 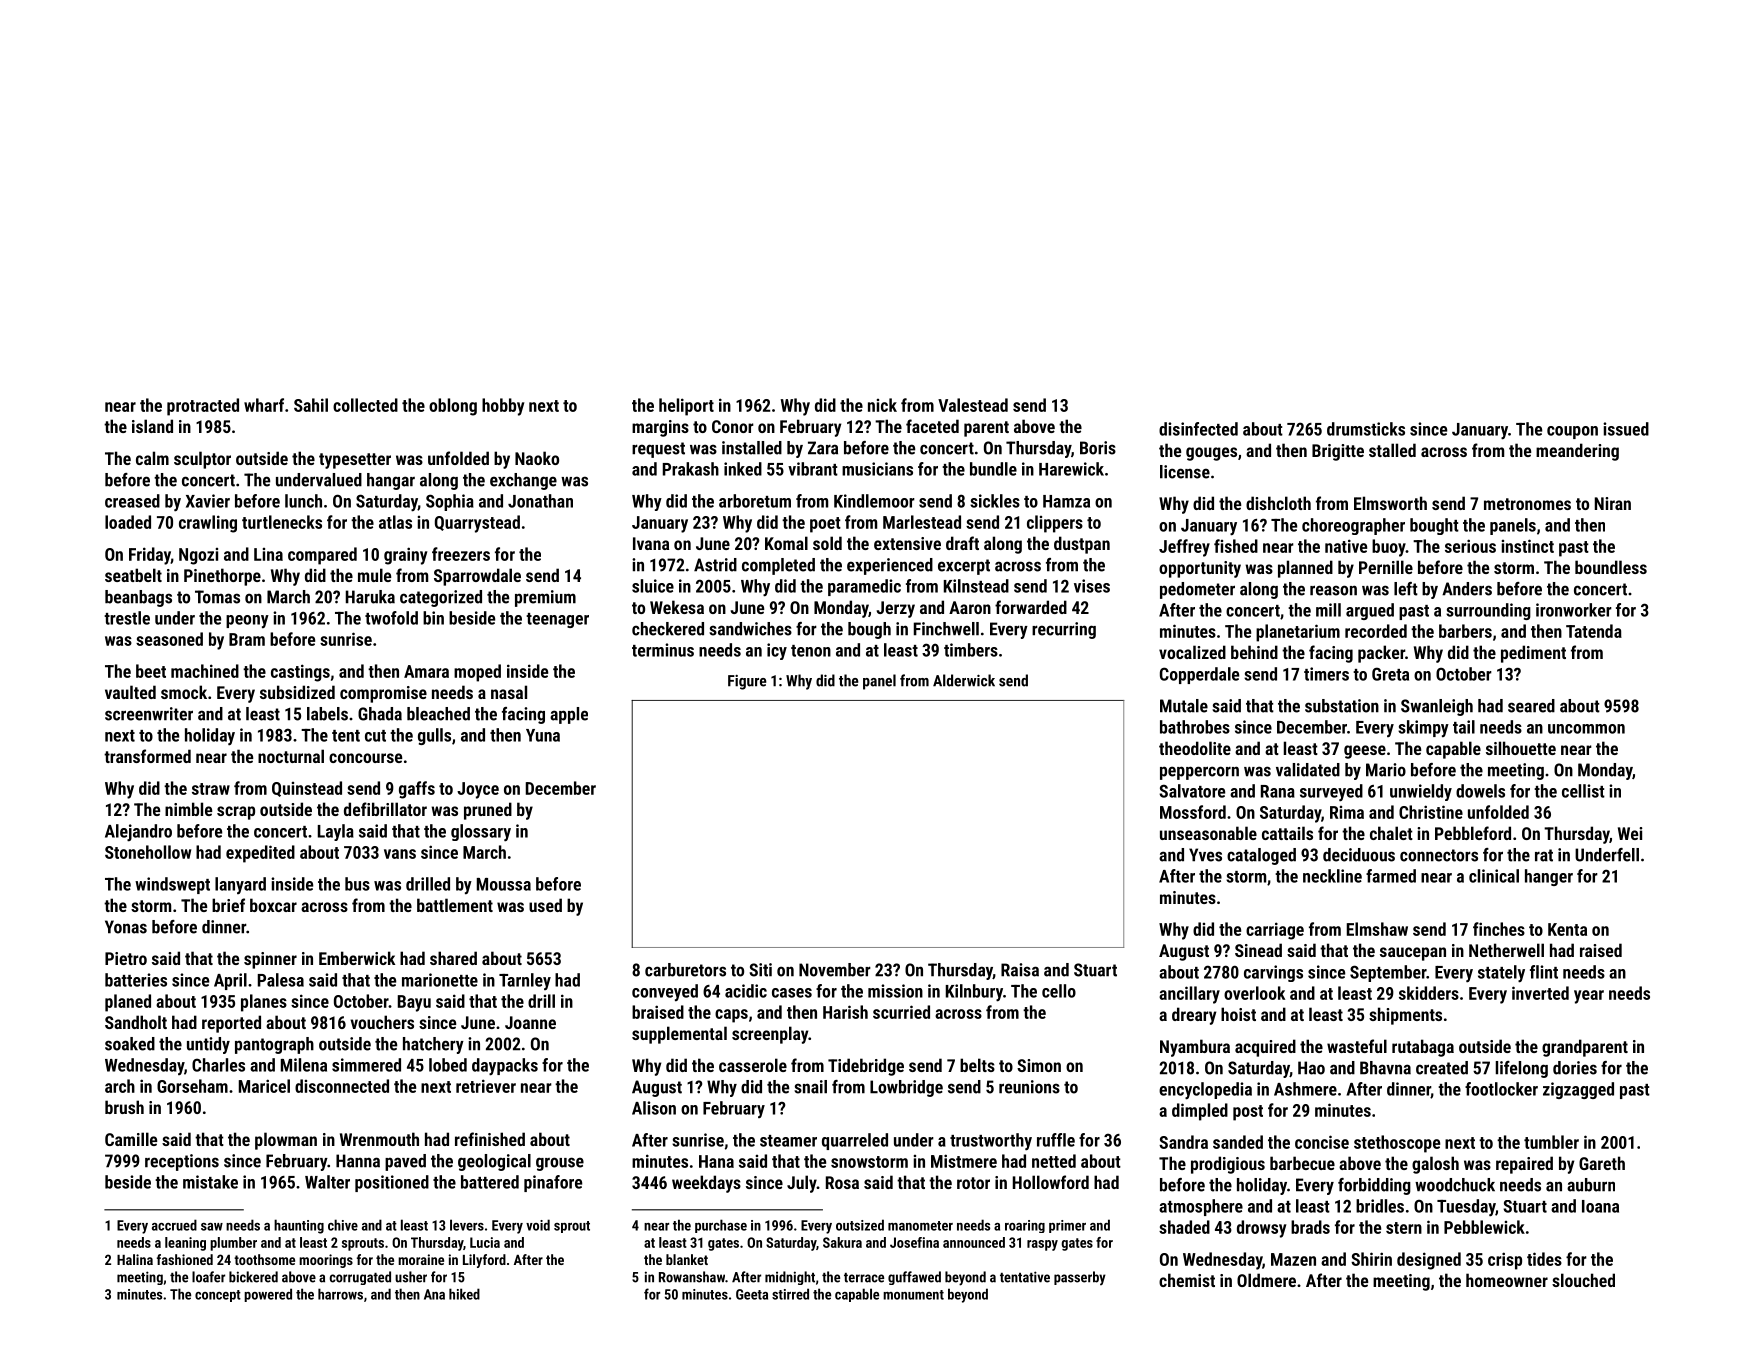 What do you see at coordinates (1302, 1163) in the screenshot?
I see `barbecue` at bounding box center [1302, 1163].
